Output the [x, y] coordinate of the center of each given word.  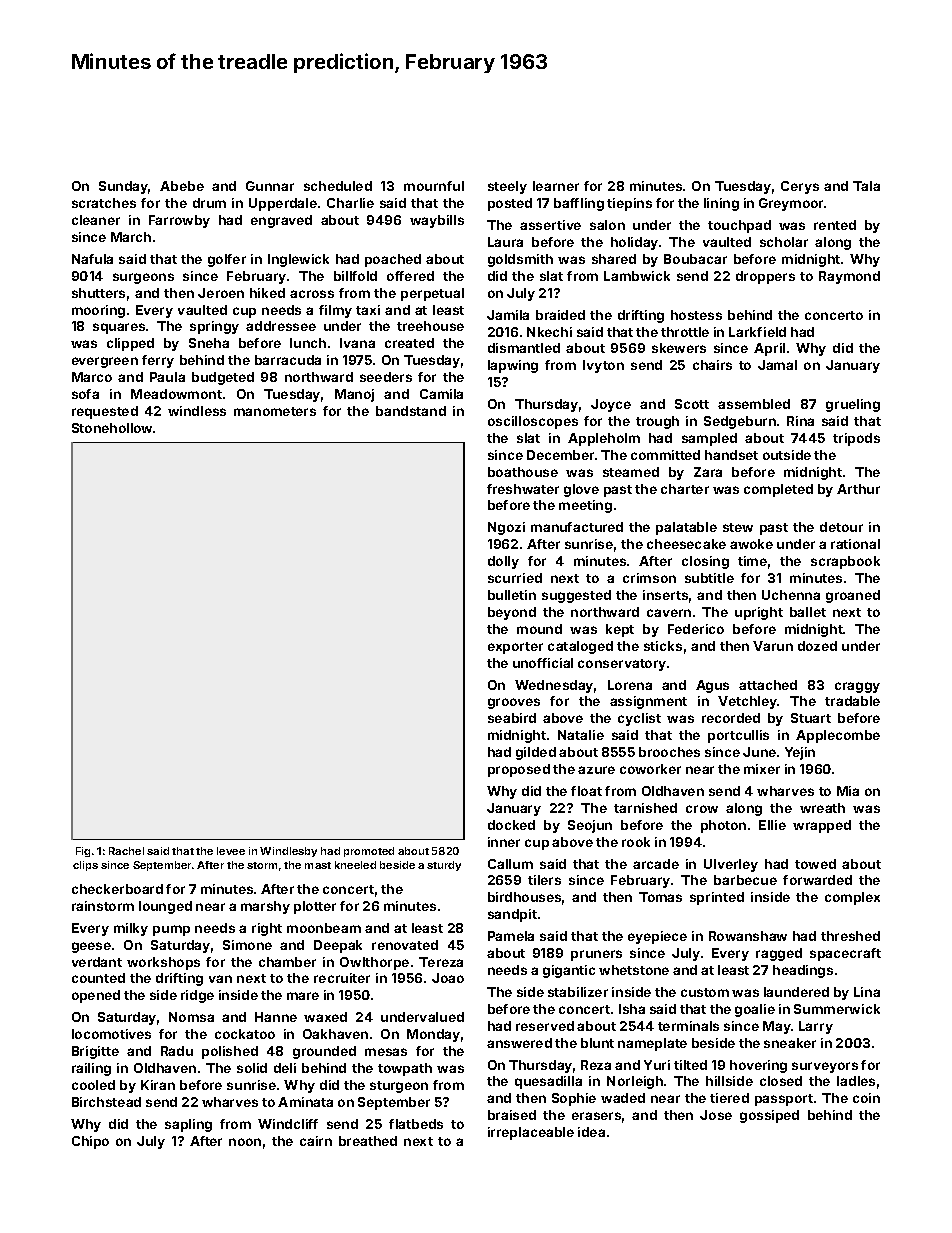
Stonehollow [113, 428]
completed [778, 490]
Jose [716, 1115]
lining [721, 204]
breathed [368, 1141]
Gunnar [270, 186]
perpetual [432, 294]
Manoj [354, 395]
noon [245, 1142]
